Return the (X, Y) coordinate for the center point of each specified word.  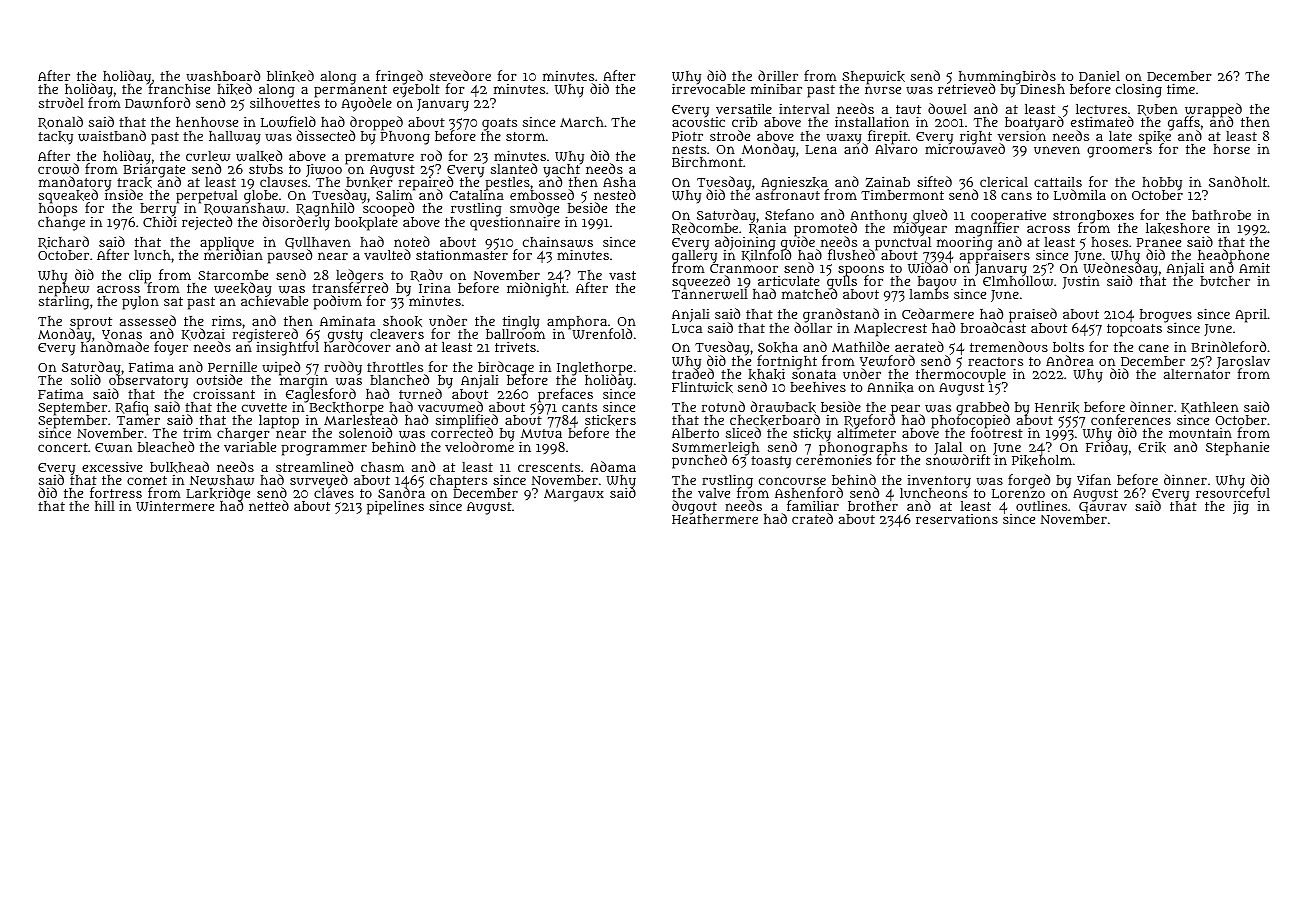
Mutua (541, 433)
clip (140, 276)
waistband (112, 136)
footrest (997, 433)
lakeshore (1178, 228)
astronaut (788, 195)
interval (804, 109)
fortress (116, 492)
